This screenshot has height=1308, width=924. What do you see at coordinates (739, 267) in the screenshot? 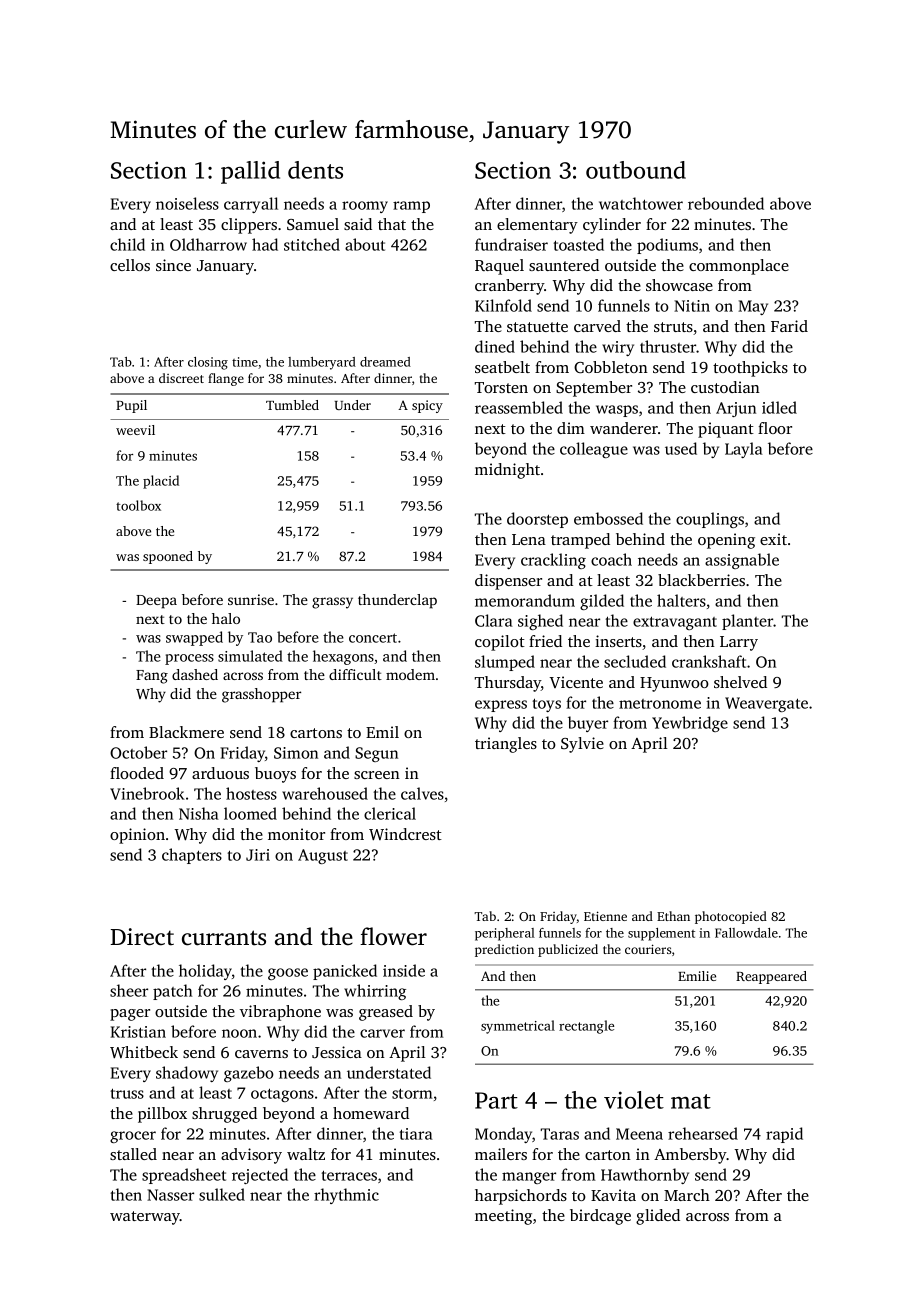
I see `commonplace` at bounding box center [739, 267].
